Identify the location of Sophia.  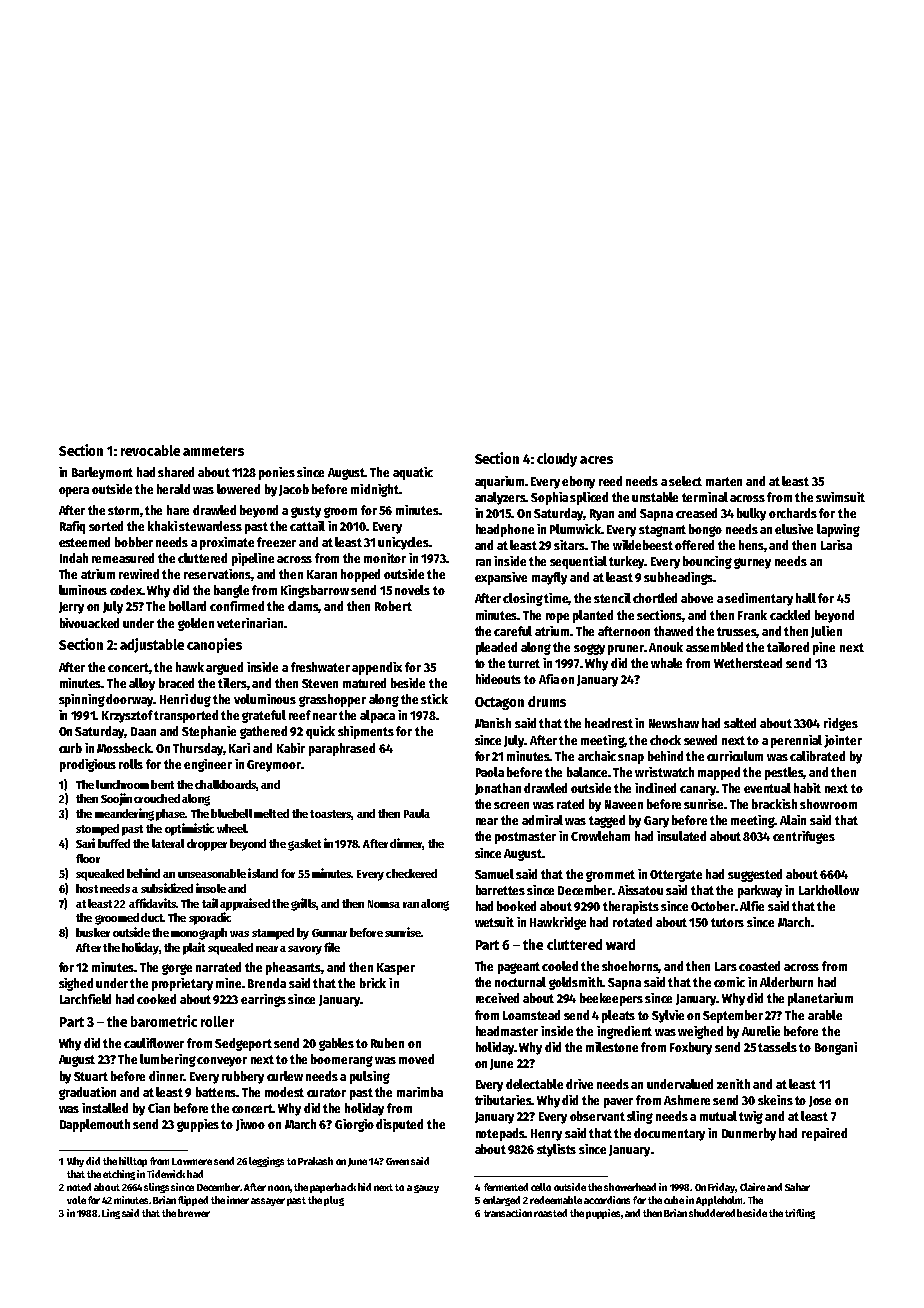
(549, 498).
